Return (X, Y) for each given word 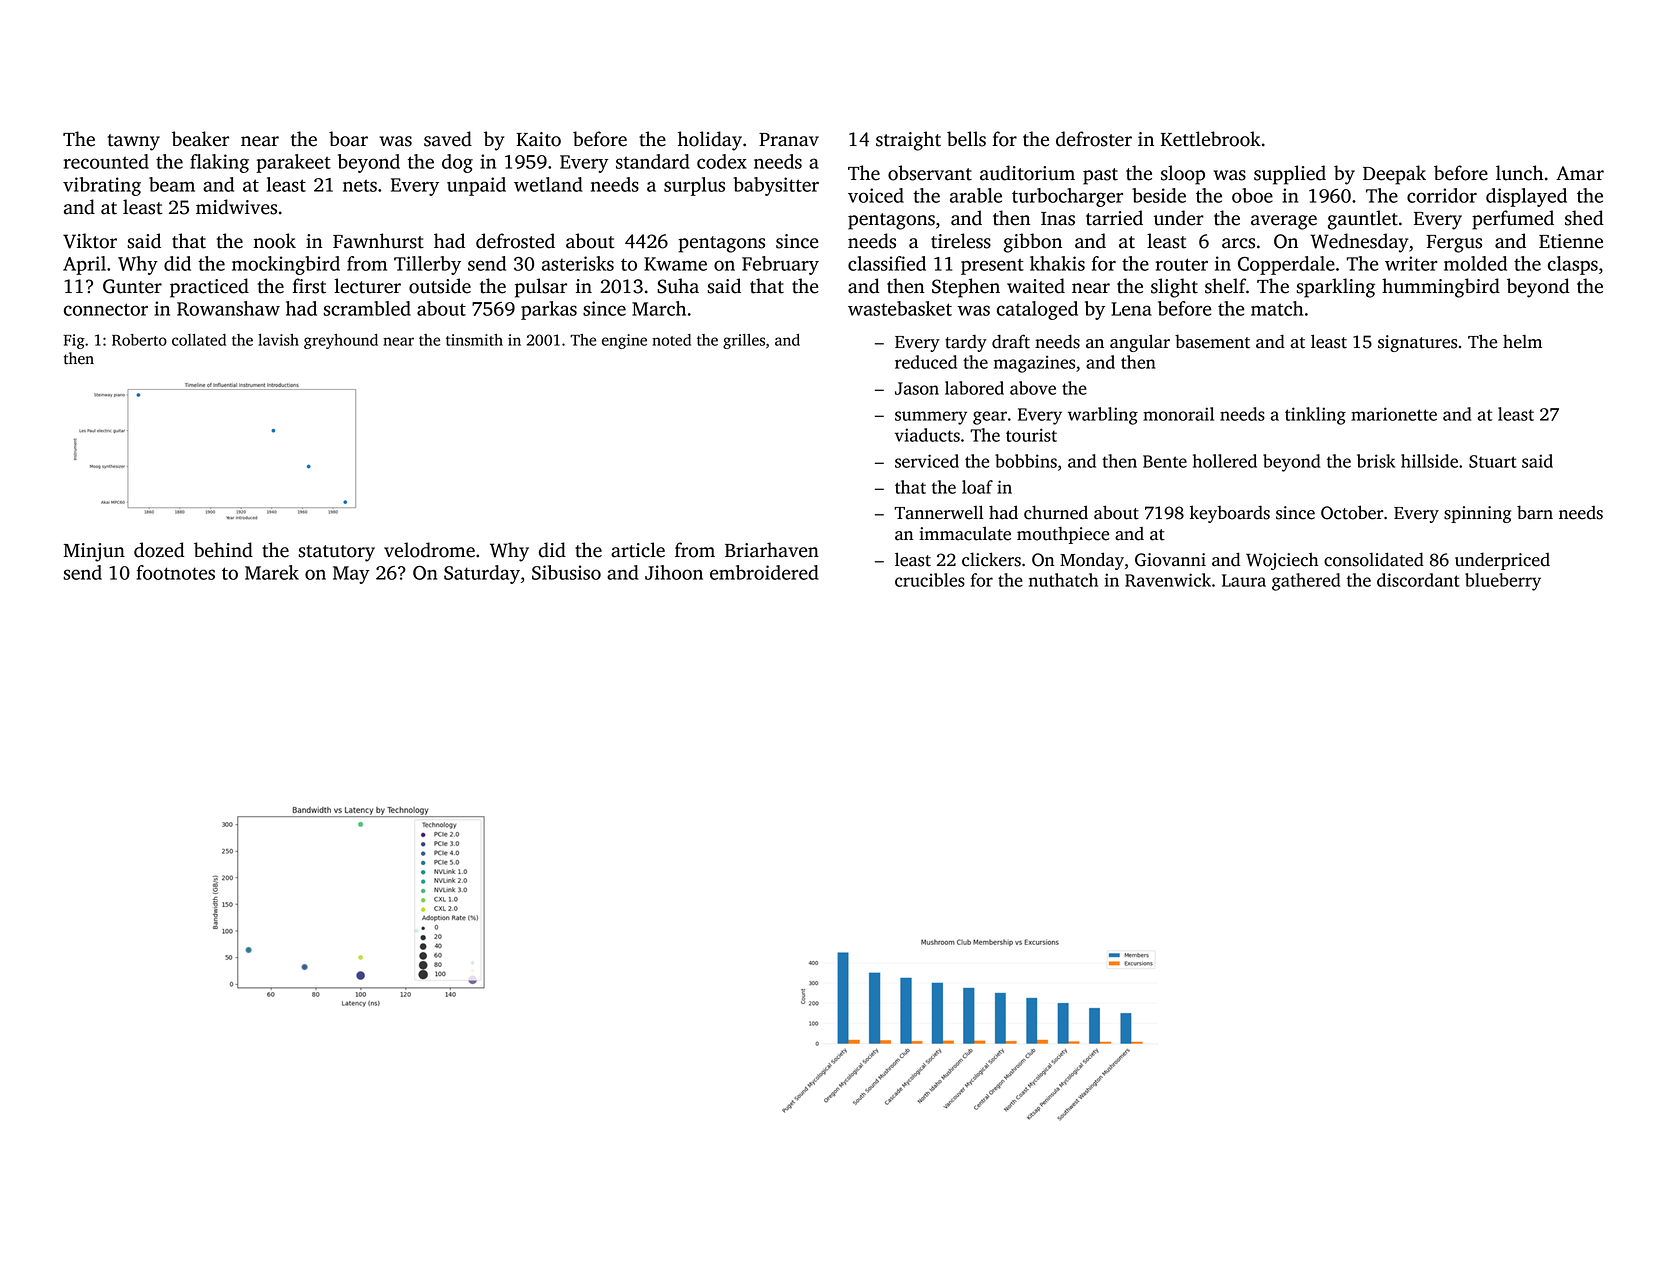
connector (106, 309)
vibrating (102, 186)
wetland (548, 184)
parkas (549, 310)
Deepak (1394, 175)
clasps (1573, 265)
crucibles (930, 580)
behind (223, 550)
